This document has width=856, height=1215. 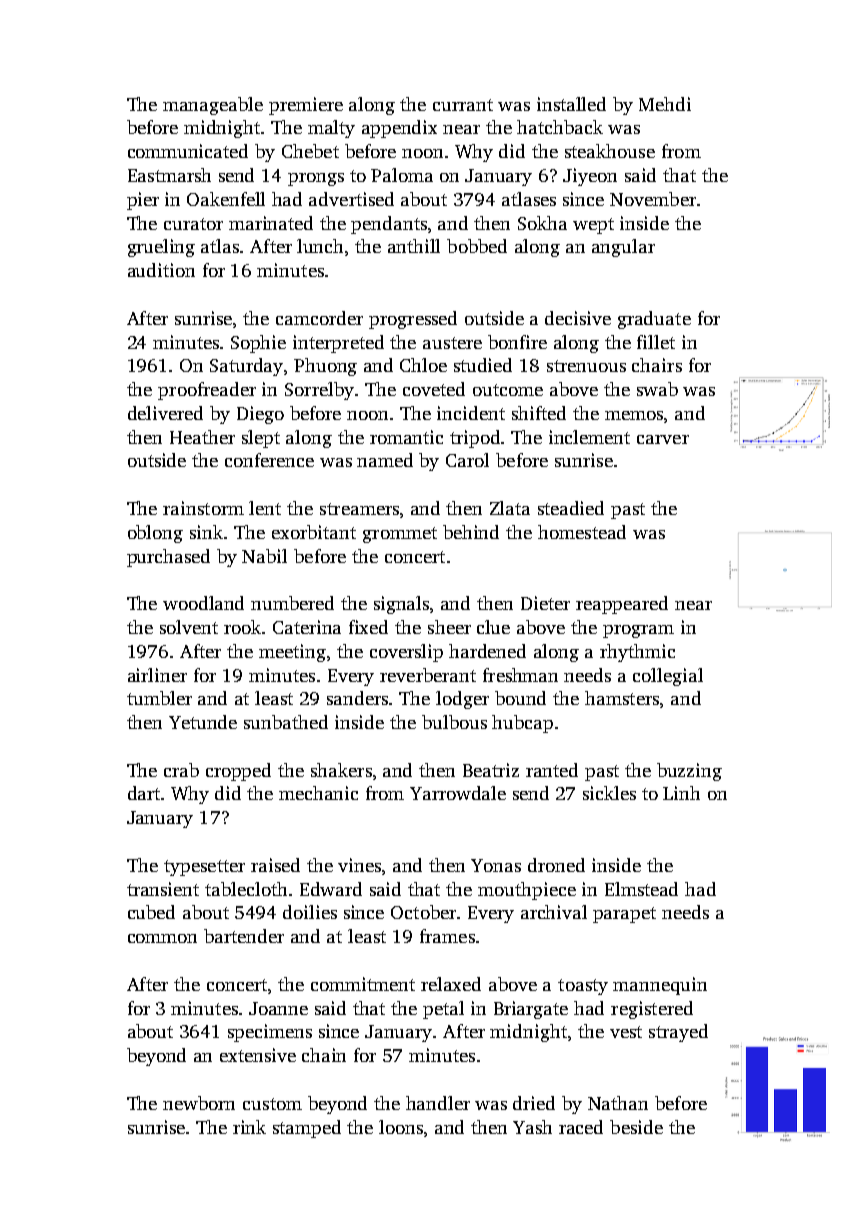 What do you see at coordinates (463, 105) in the document?
I see `currant` at bounding box center [463, 105].
